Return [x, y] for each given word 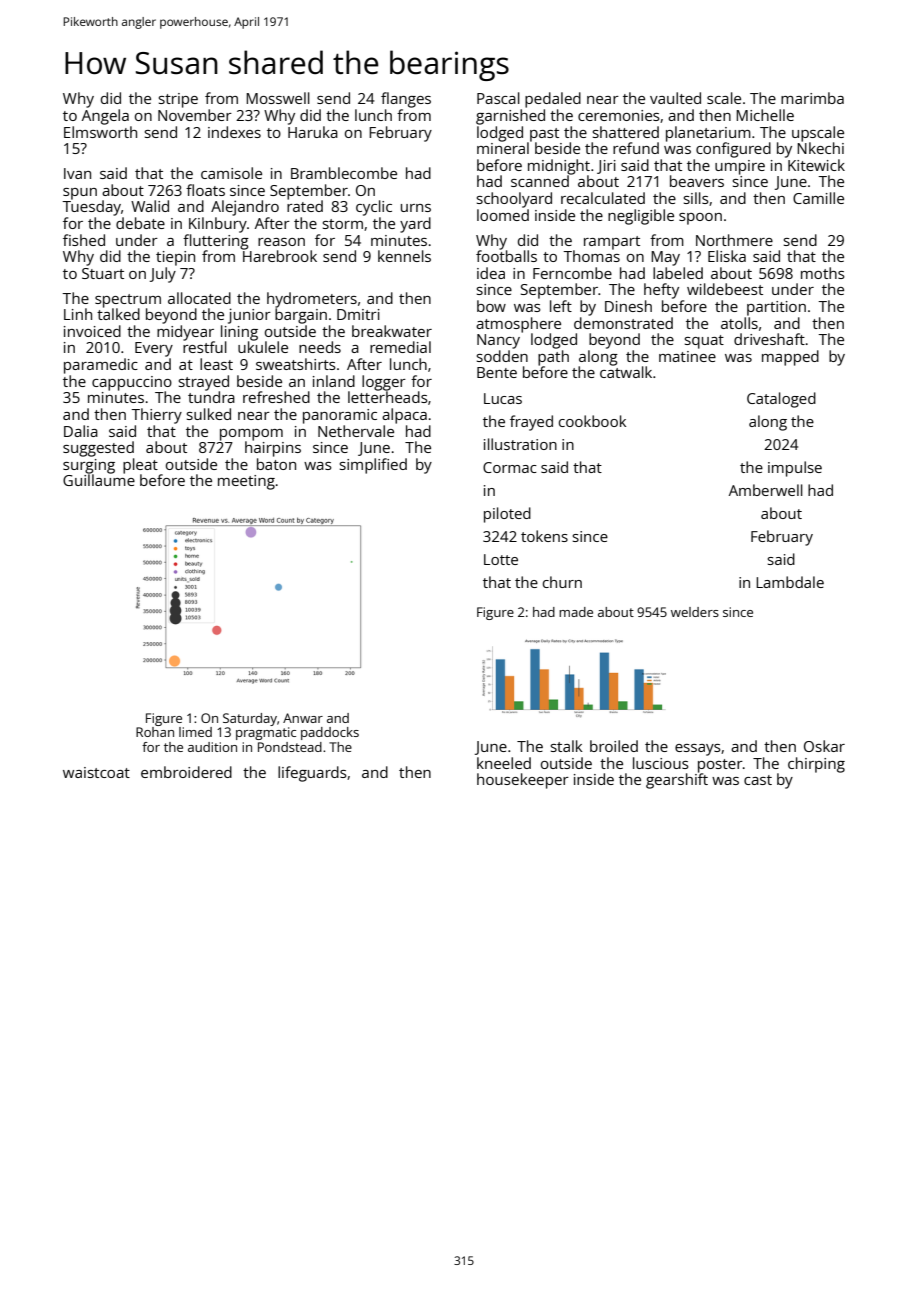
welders [695, 612]
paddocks [330, 733]
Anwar [303, 718]
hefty [661, 291]
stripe [178, 100]
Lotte [501, 559]
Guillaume [99, 480]
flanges [406, 100]
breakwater [392, 331]
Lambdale [790, 582]
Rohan [155, 732]
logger [384, 383]
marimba [812, 98]
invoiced [92, 331]
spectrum [128, 301]
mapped [790, 358]
